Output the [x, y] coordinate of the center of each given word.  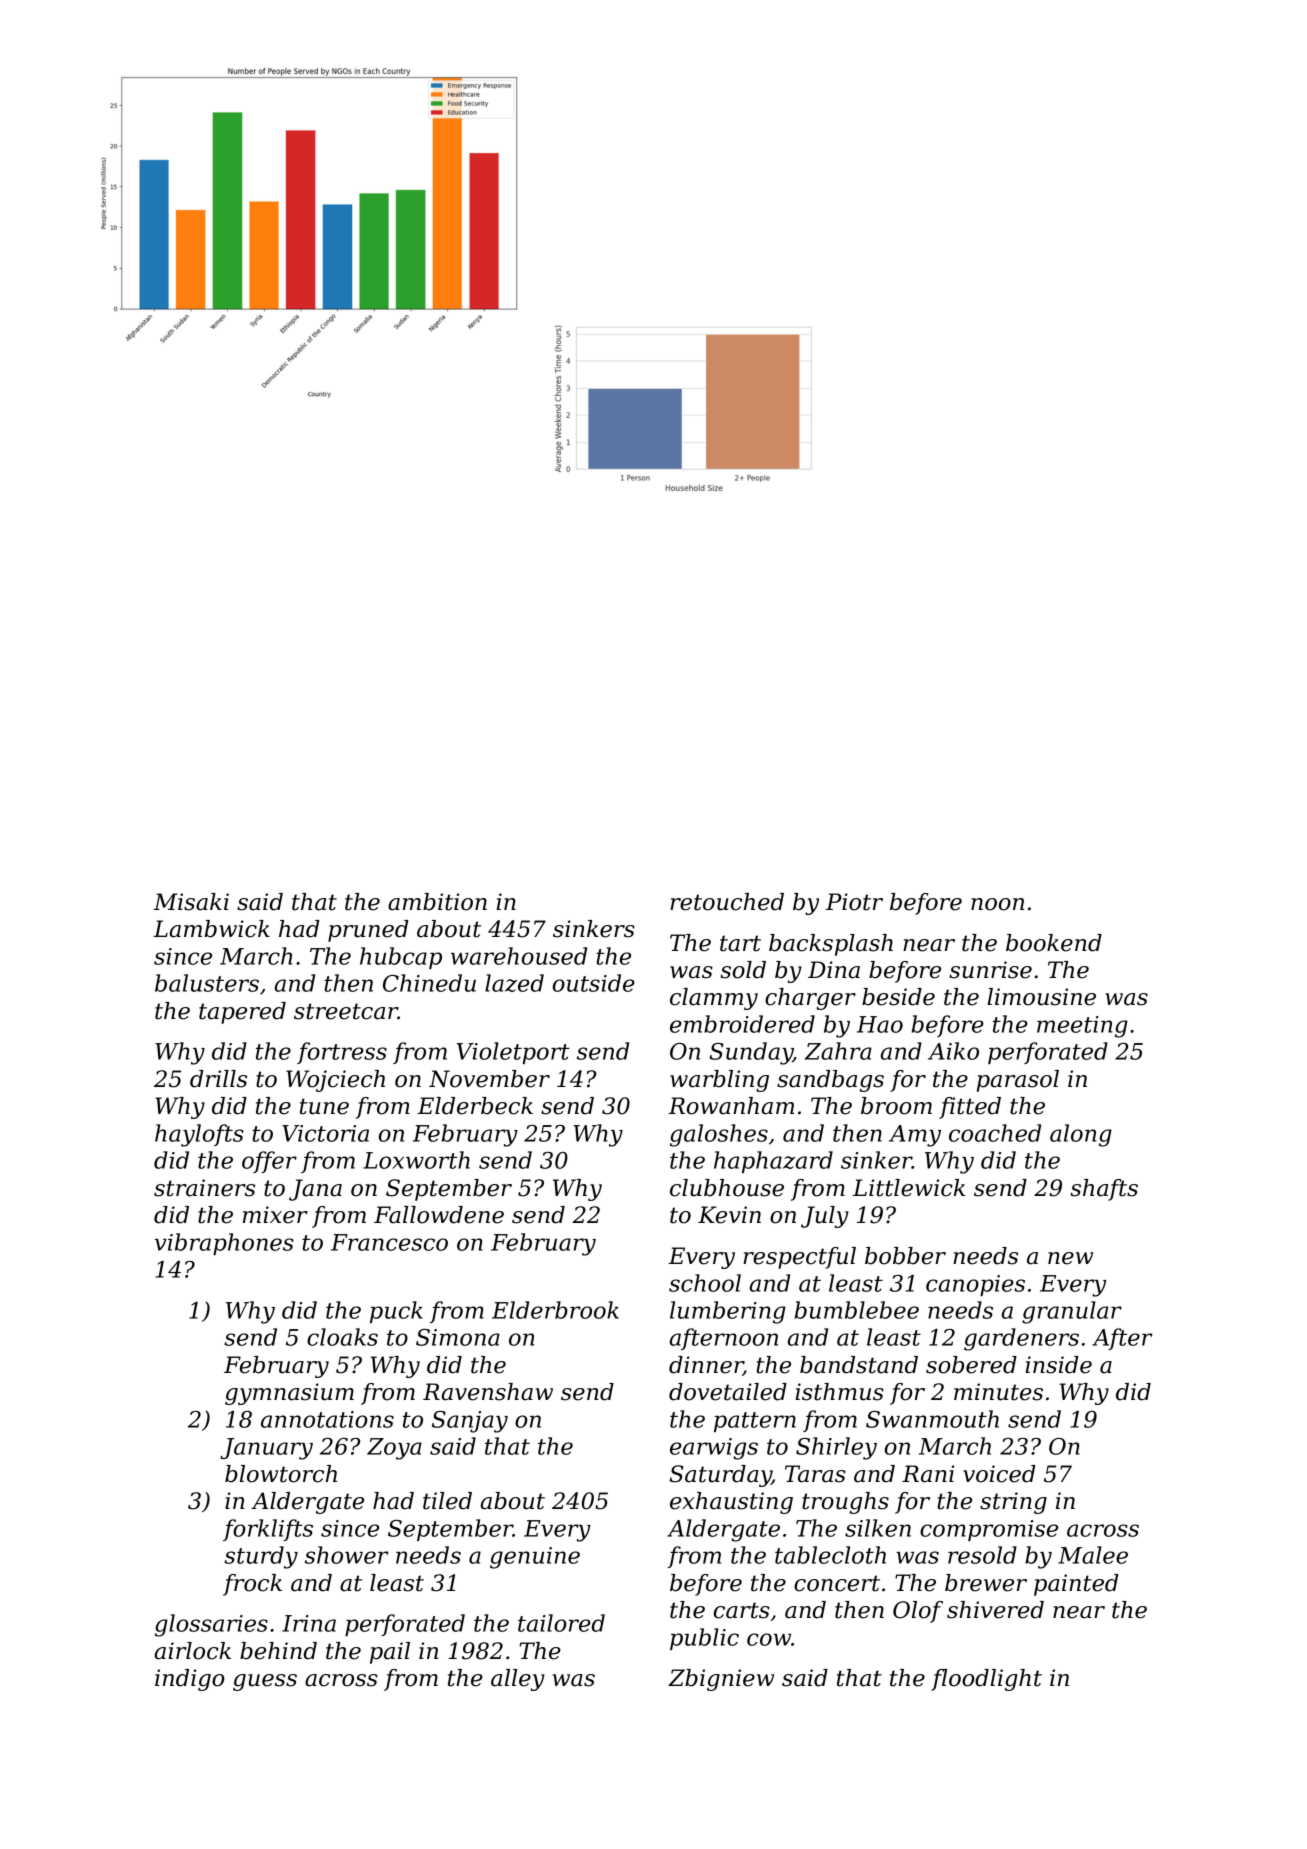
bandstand [859, 1365]
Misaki [191, 902]
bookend [1054, 943]
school [705, 1283]
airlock [193, 1651]
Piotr [854, 902]
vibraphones [224, 1244]
